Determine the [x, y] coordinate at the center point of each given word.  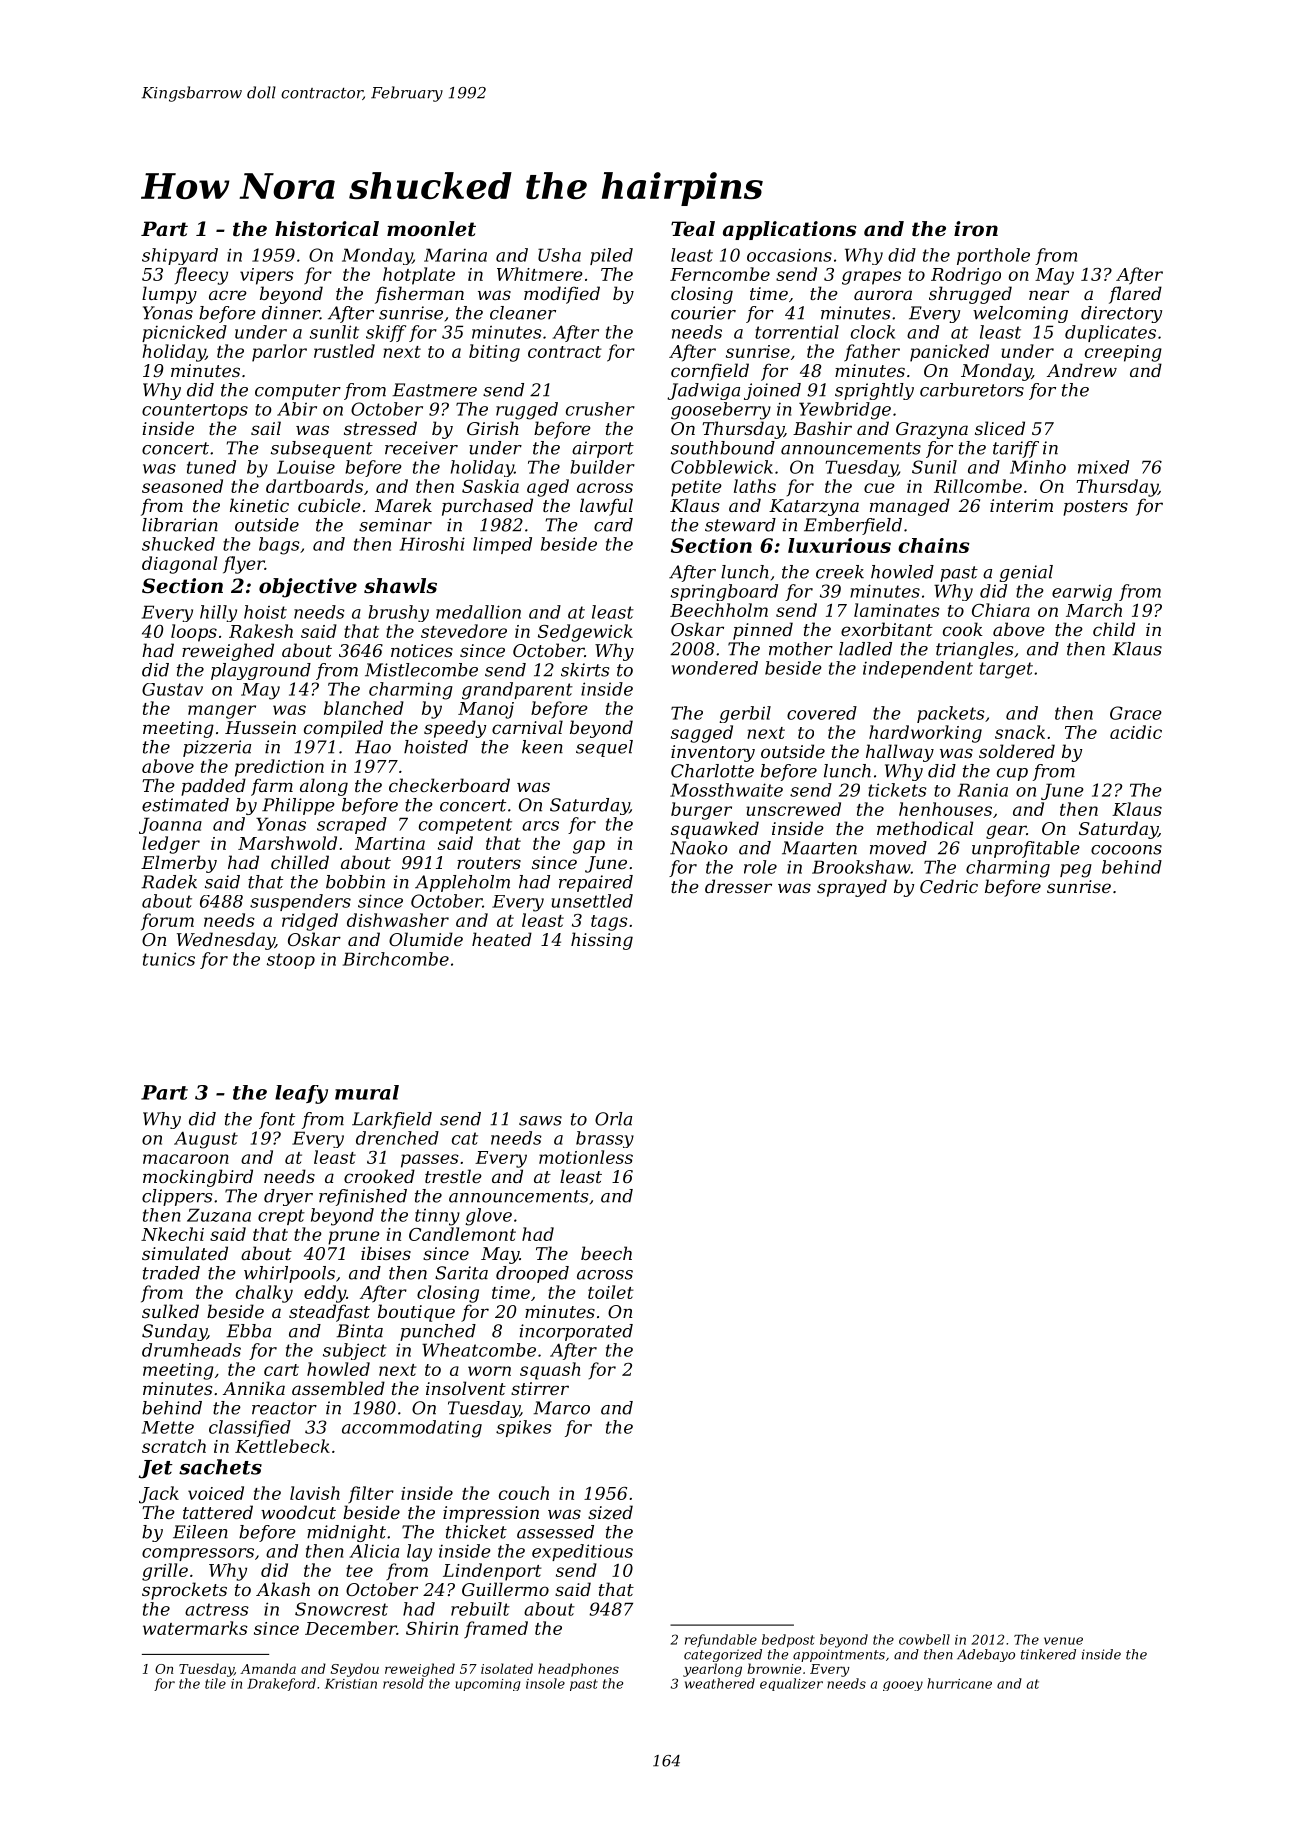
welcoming [1020, 314]
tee [359, 1571]
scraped [352, 825]
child [1114, 629]
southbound [723, 448]
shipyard [180, 256]
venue [1063, 1641]
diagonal [179, 565]
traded [171, 1273]
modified [562, 295]
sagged [702, 734]
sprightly [874, 391]
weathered [720, 1683]
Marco [561, 1408]
